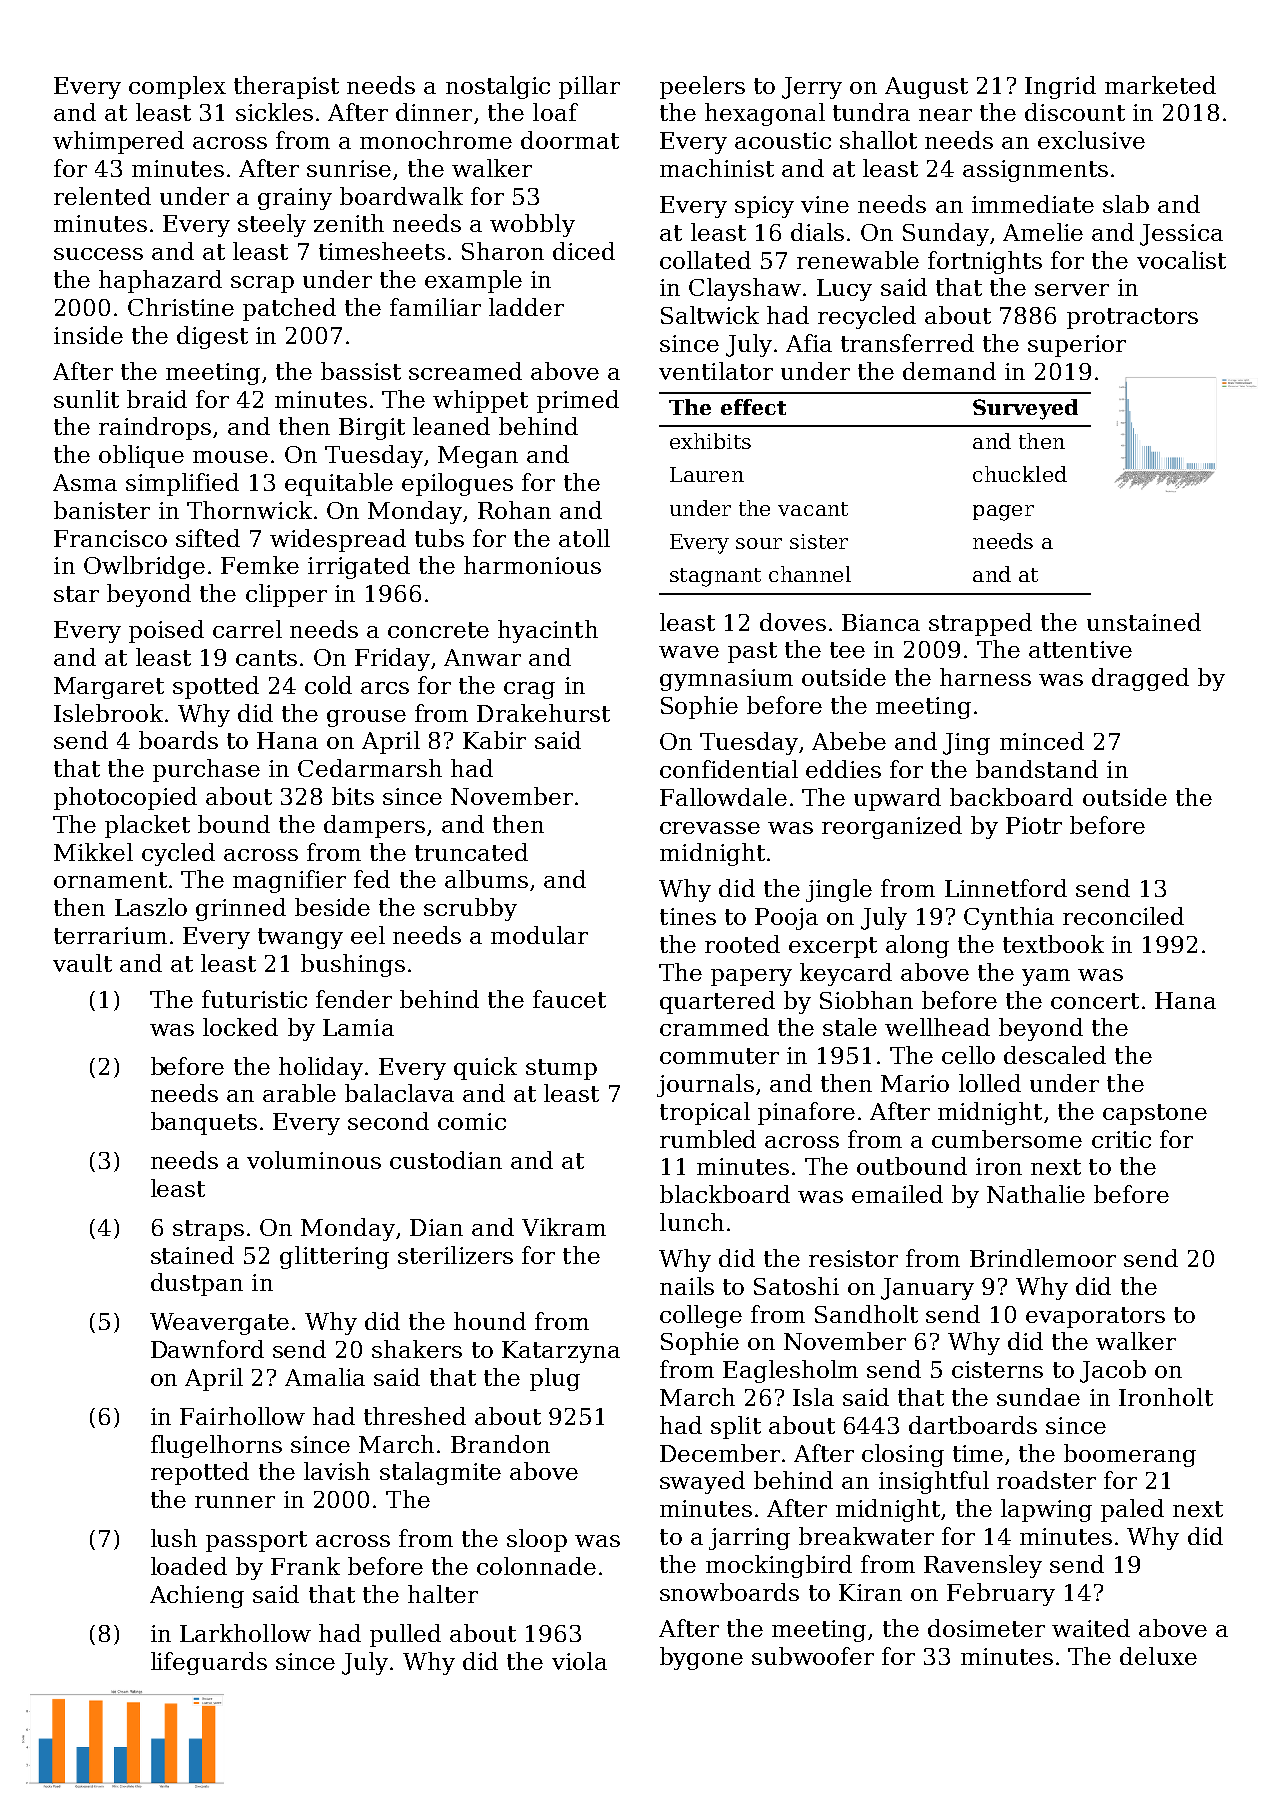 Image resolution: width=1283 pixels, height=1814 pixels. Describe the element at coordinates (1043, 232) in the screenshot. I see `Amelie` at that location.
